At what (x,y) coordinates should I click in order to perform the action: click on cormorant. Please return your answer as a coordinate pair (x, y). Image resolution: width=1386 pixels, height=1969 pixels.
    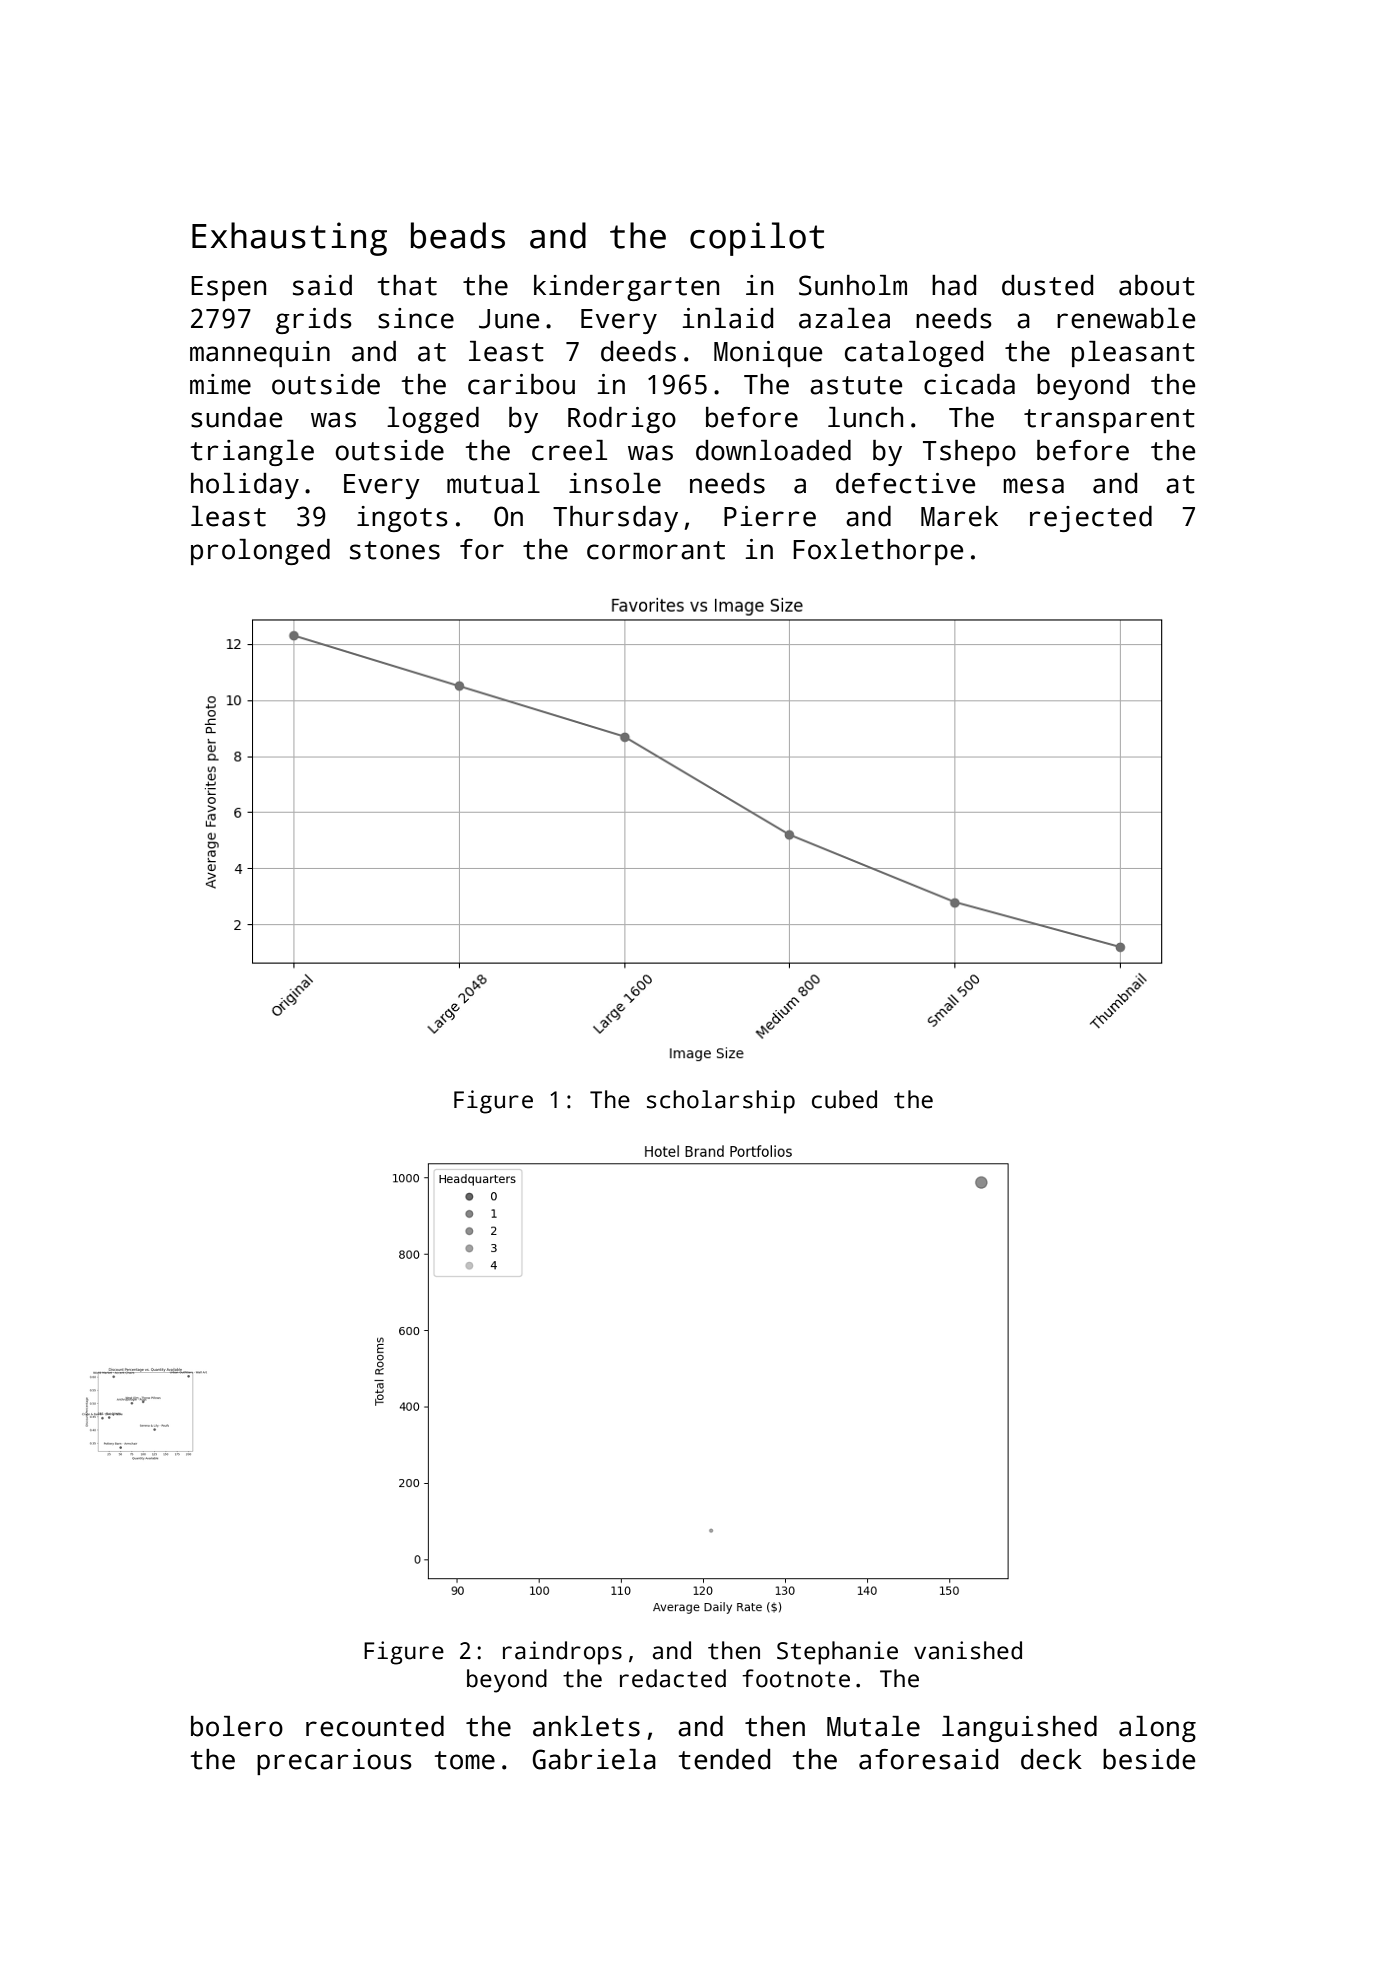
    Looking at the image, I should click on (656, 550).
